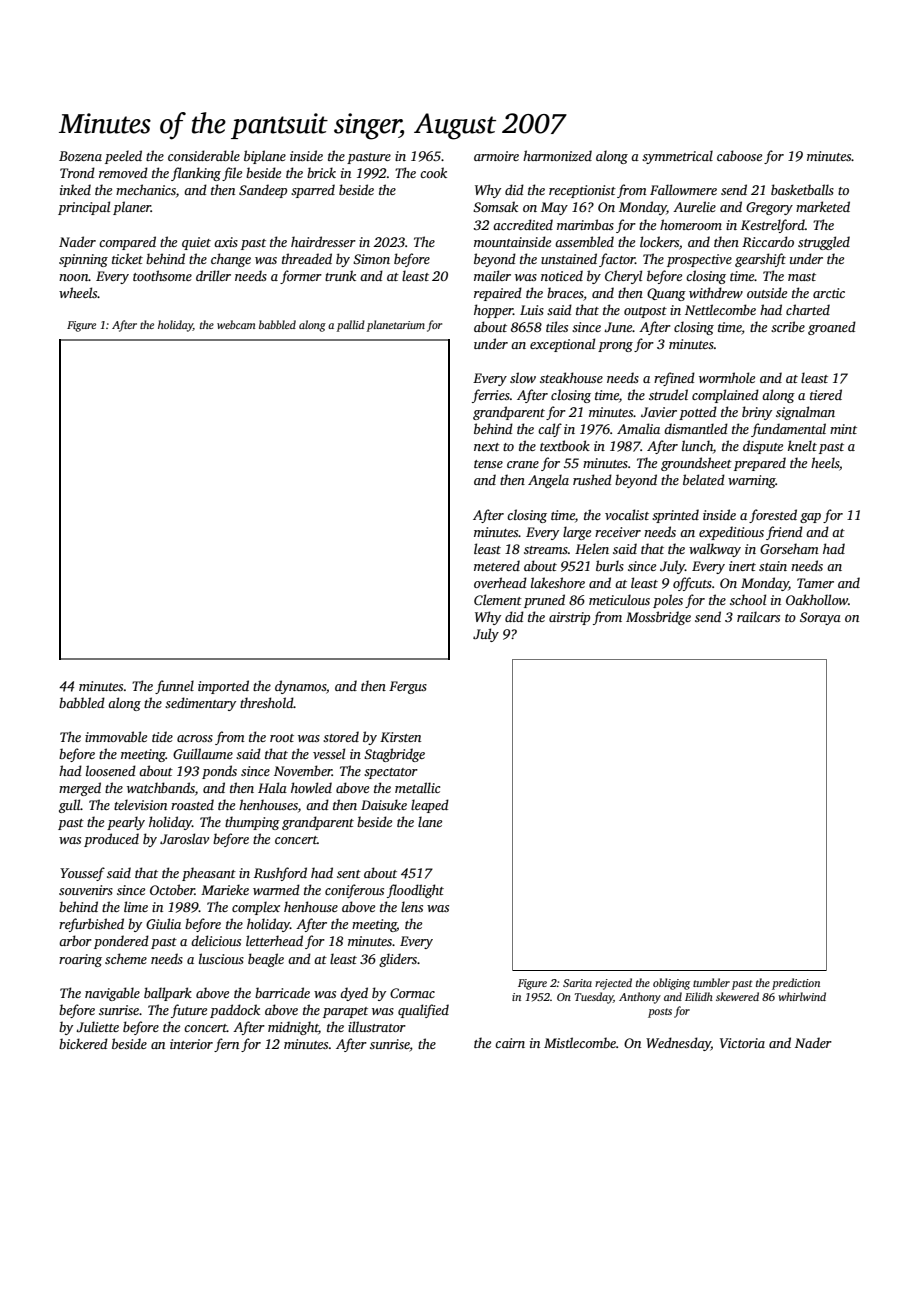  Describe the element at coordinates (371, 259) in the screenshot. I see `Simon` at that location.
